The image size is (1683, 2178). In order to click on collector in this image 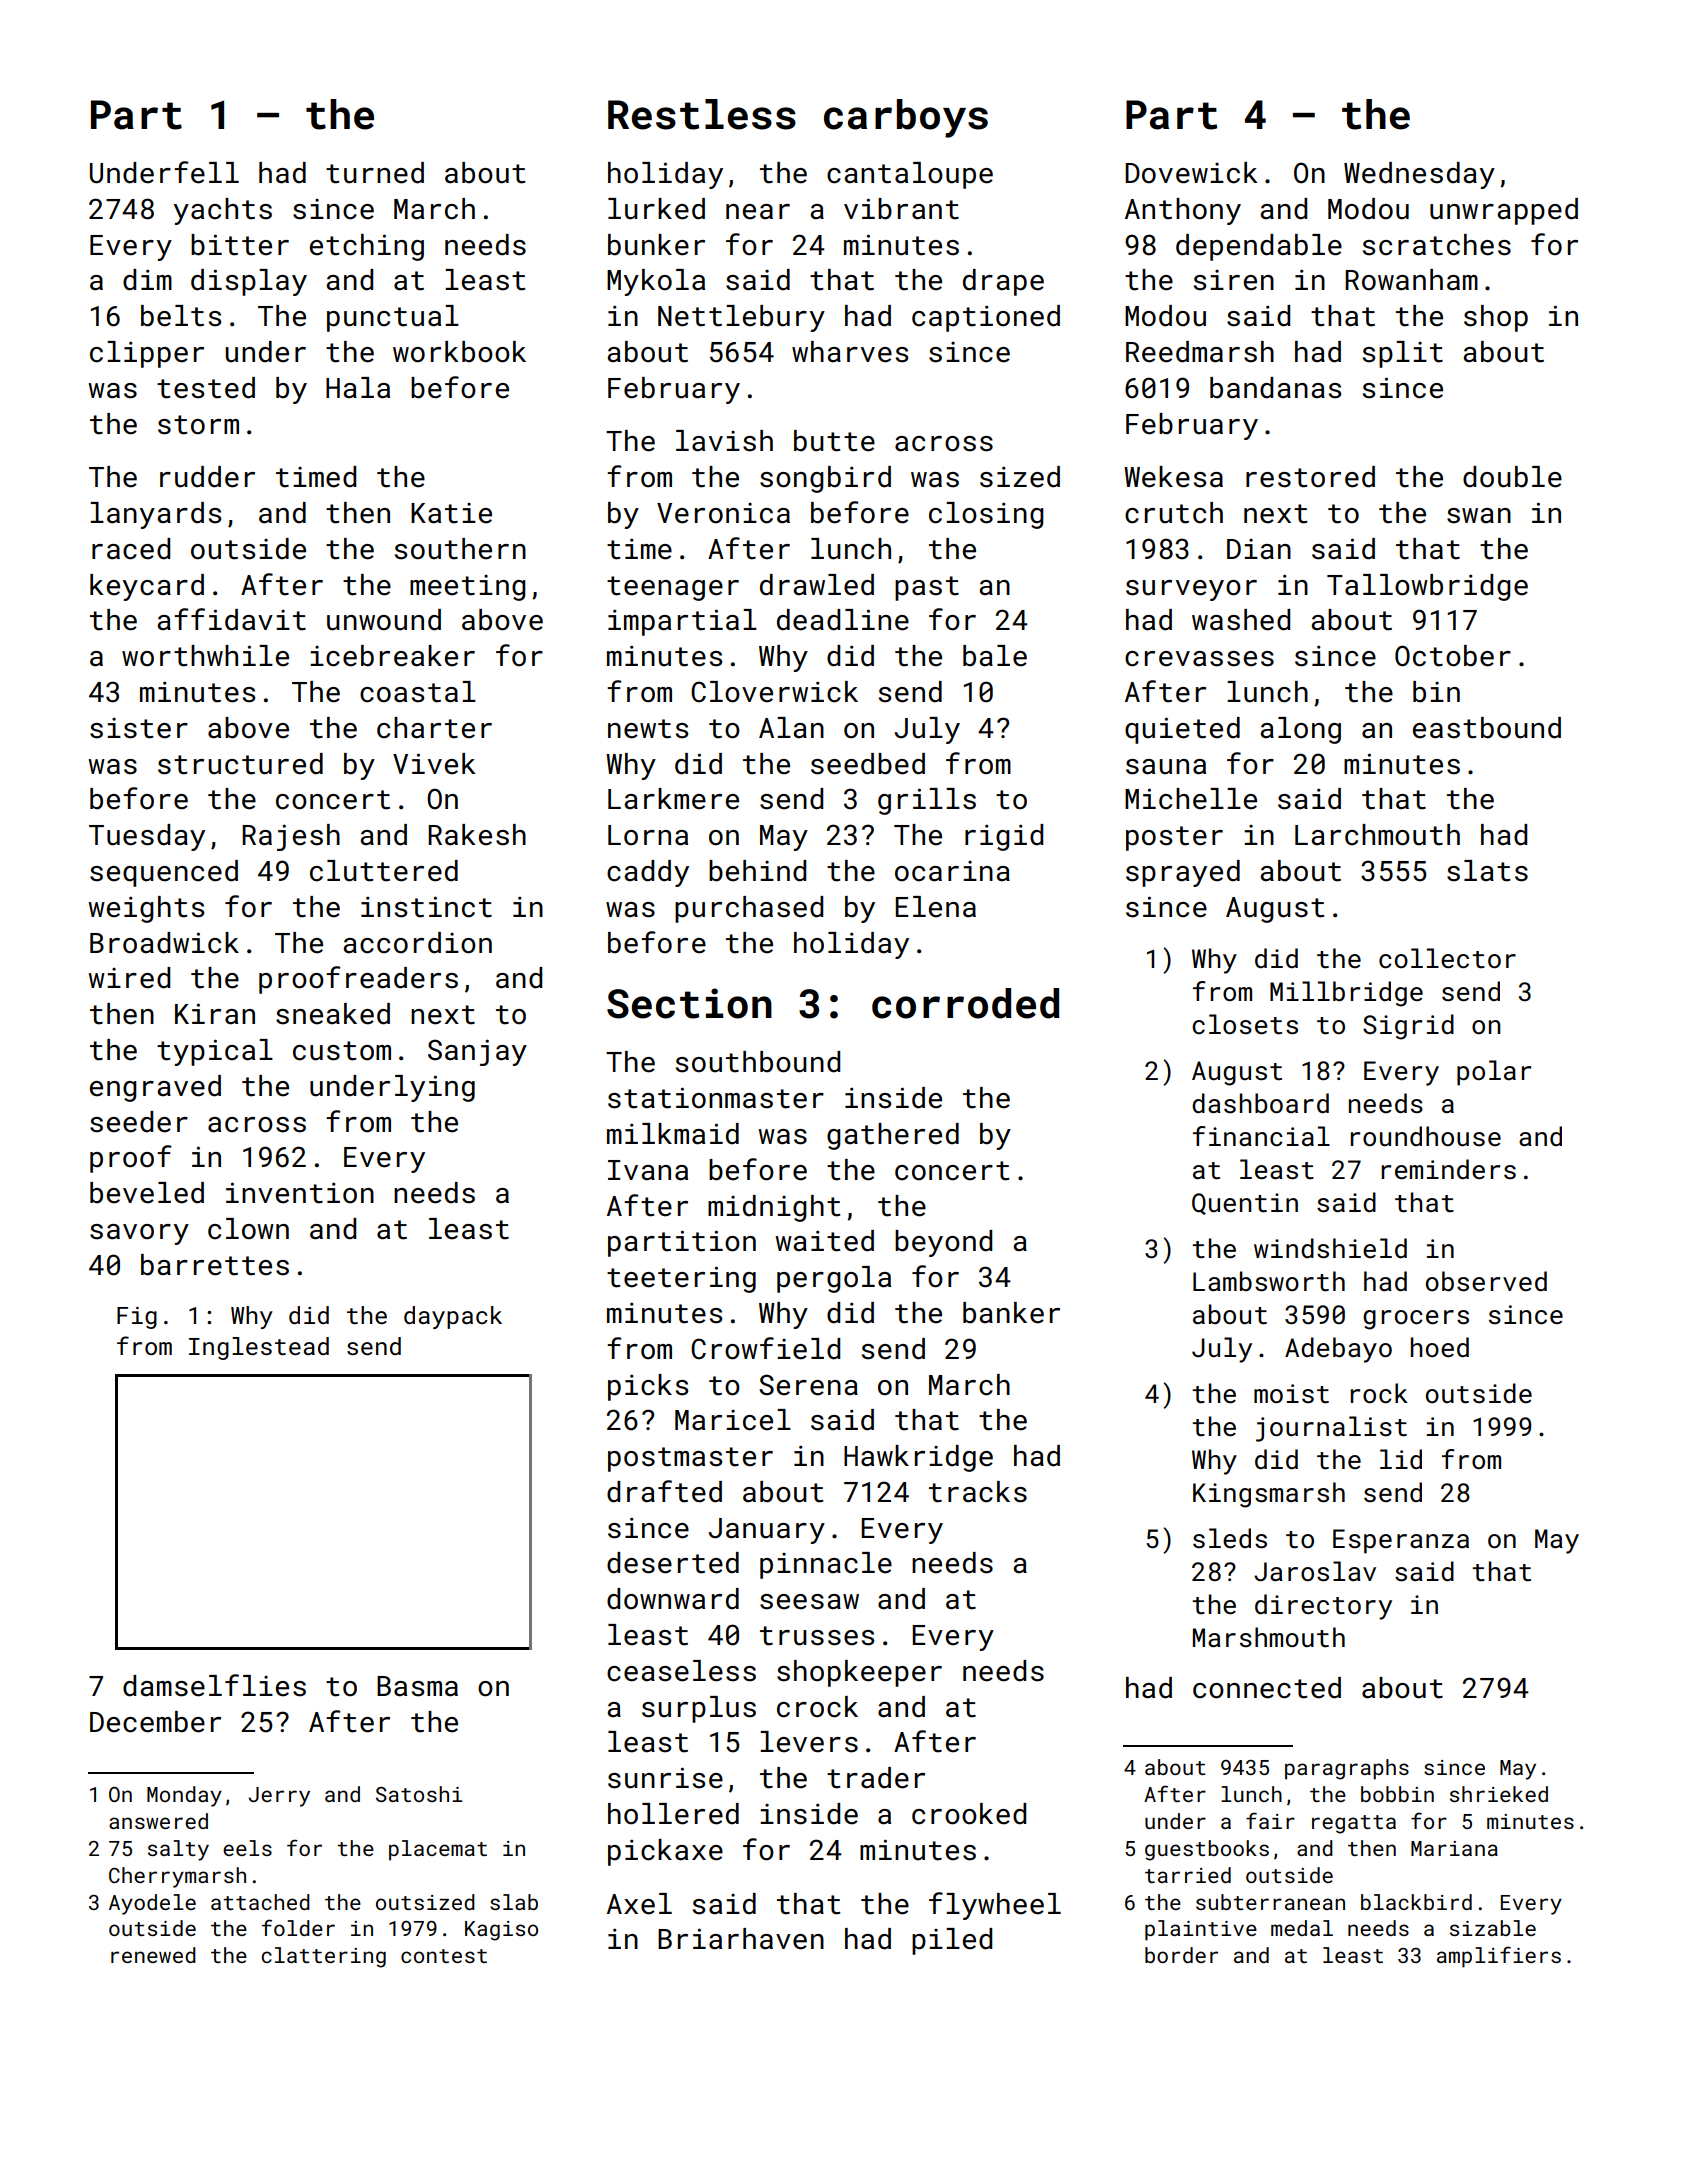, I will do `click(1447, 958)`.
